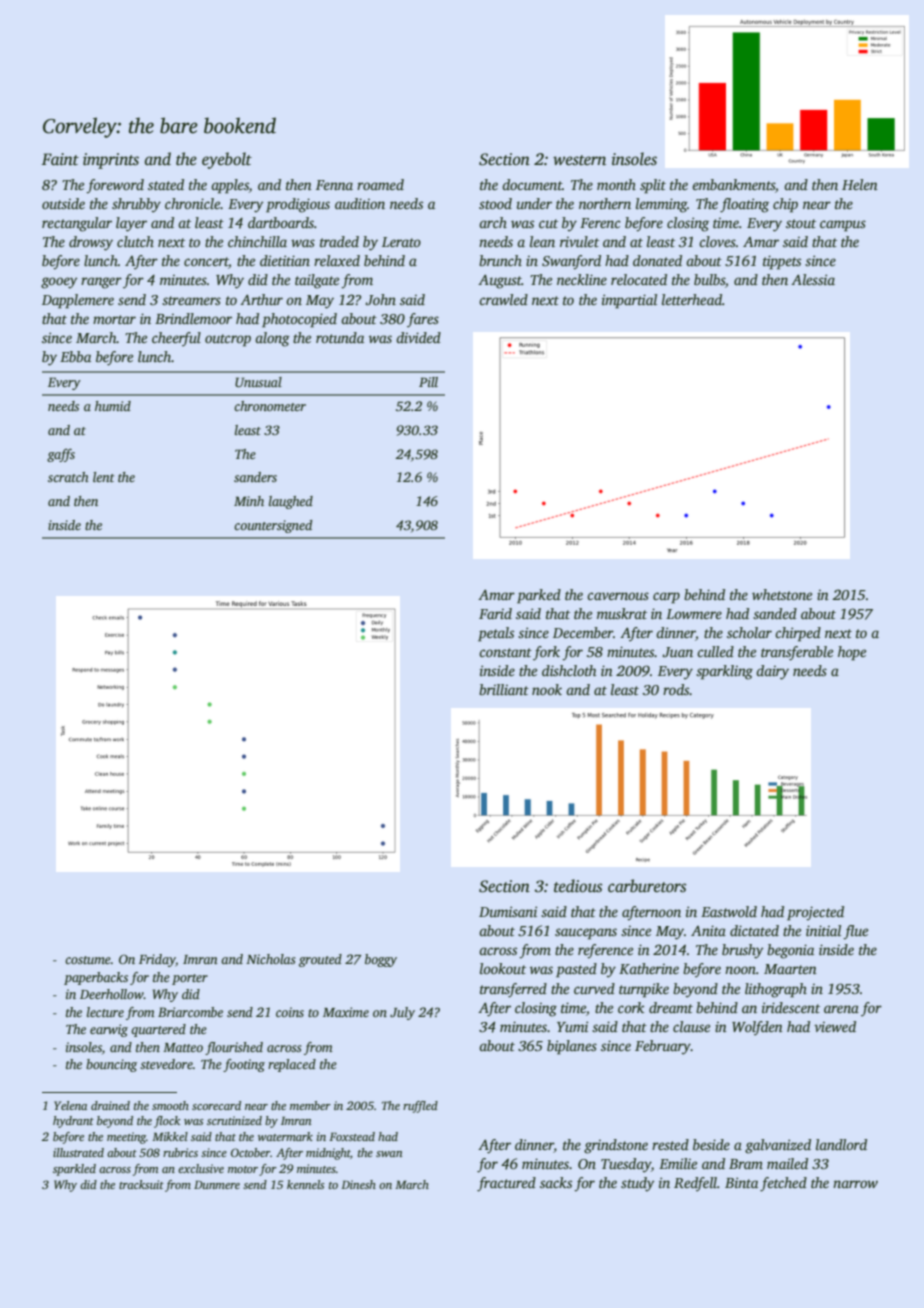  Describe the element at coordinates (709, 279) in the screenshot. I see `bulbs` at that location.
